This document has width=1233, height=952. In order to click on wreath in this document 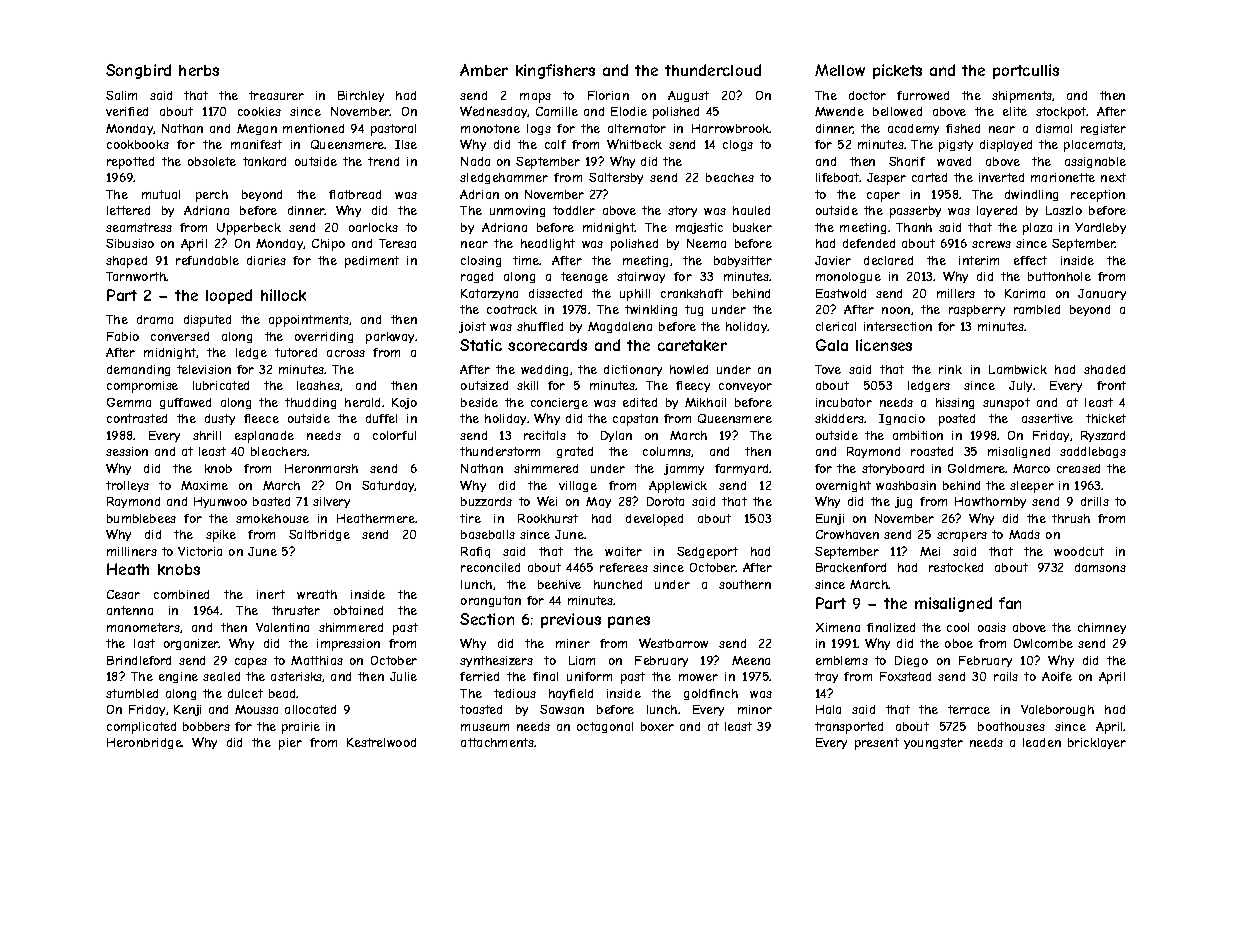, I will do `click(317, 594)`.
